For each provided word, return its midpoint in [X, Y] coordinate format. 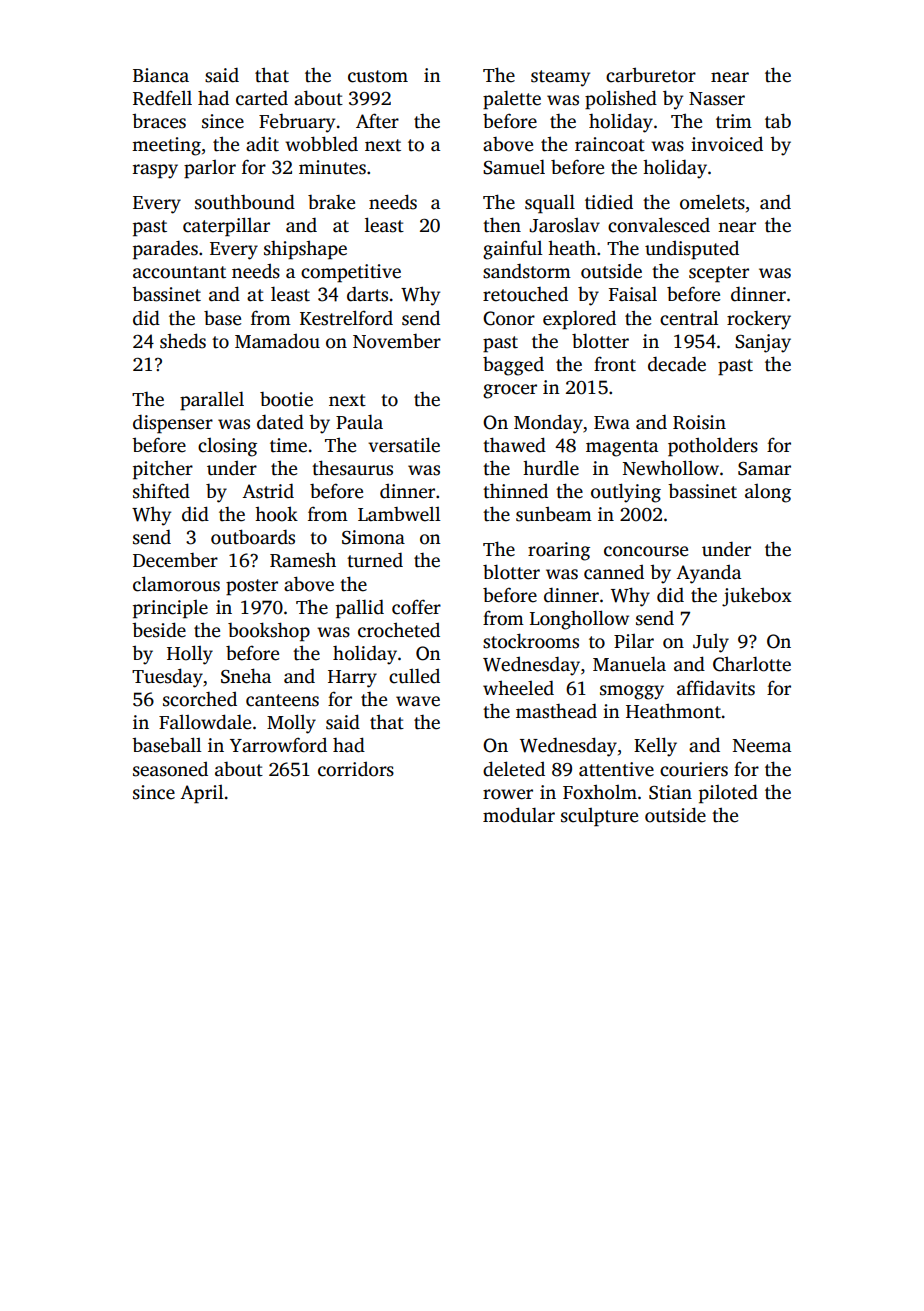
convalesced [659, 225]
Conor [509, 318]
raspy [155, 171]
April [201, 794]
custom [378, 76]
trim [734, 121]
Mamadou [277, 341]
